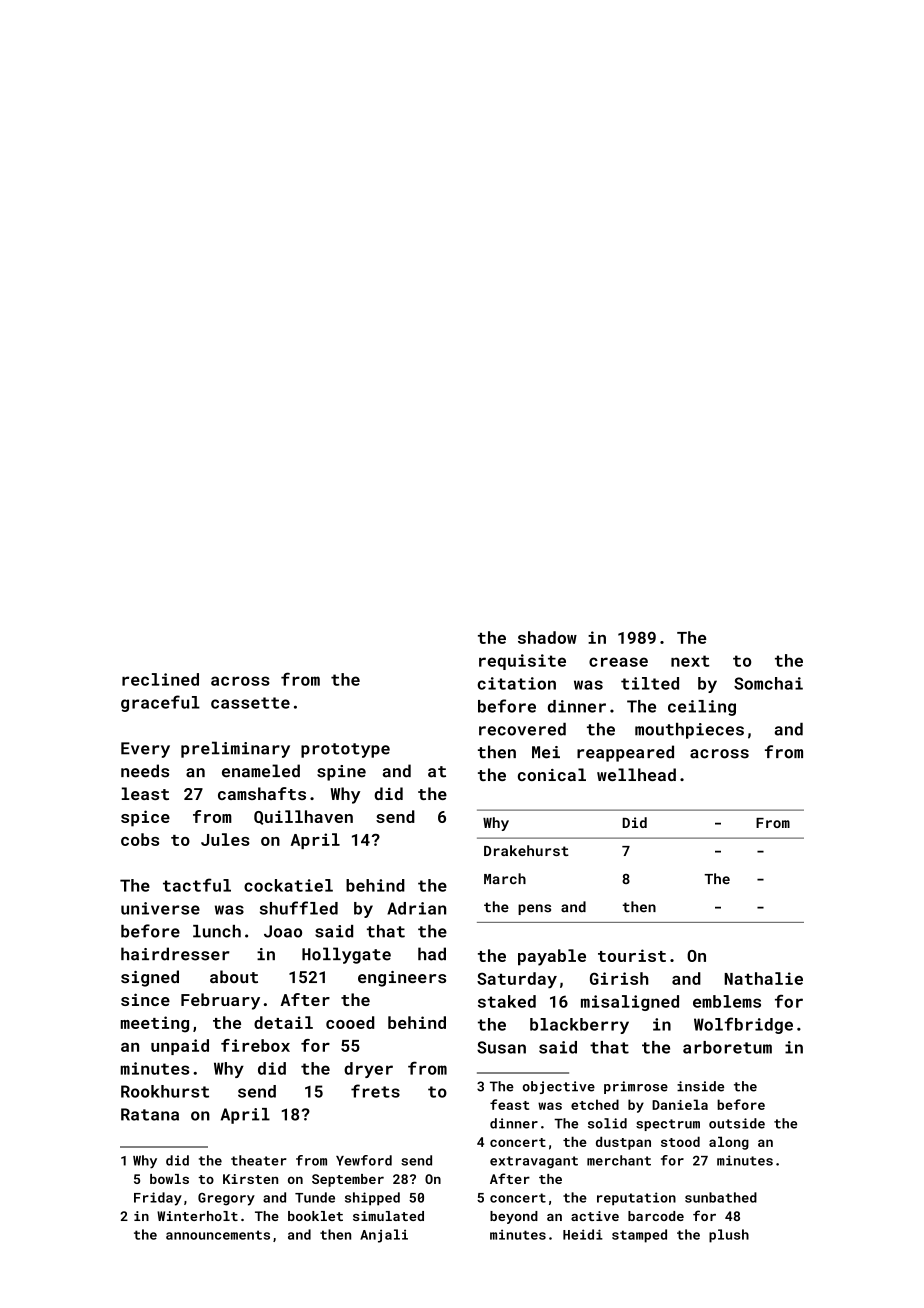  What do you see at coordinates (384, 1236) in the screenshot?
I see `Anjali` at bounding box center [384, 1236].
